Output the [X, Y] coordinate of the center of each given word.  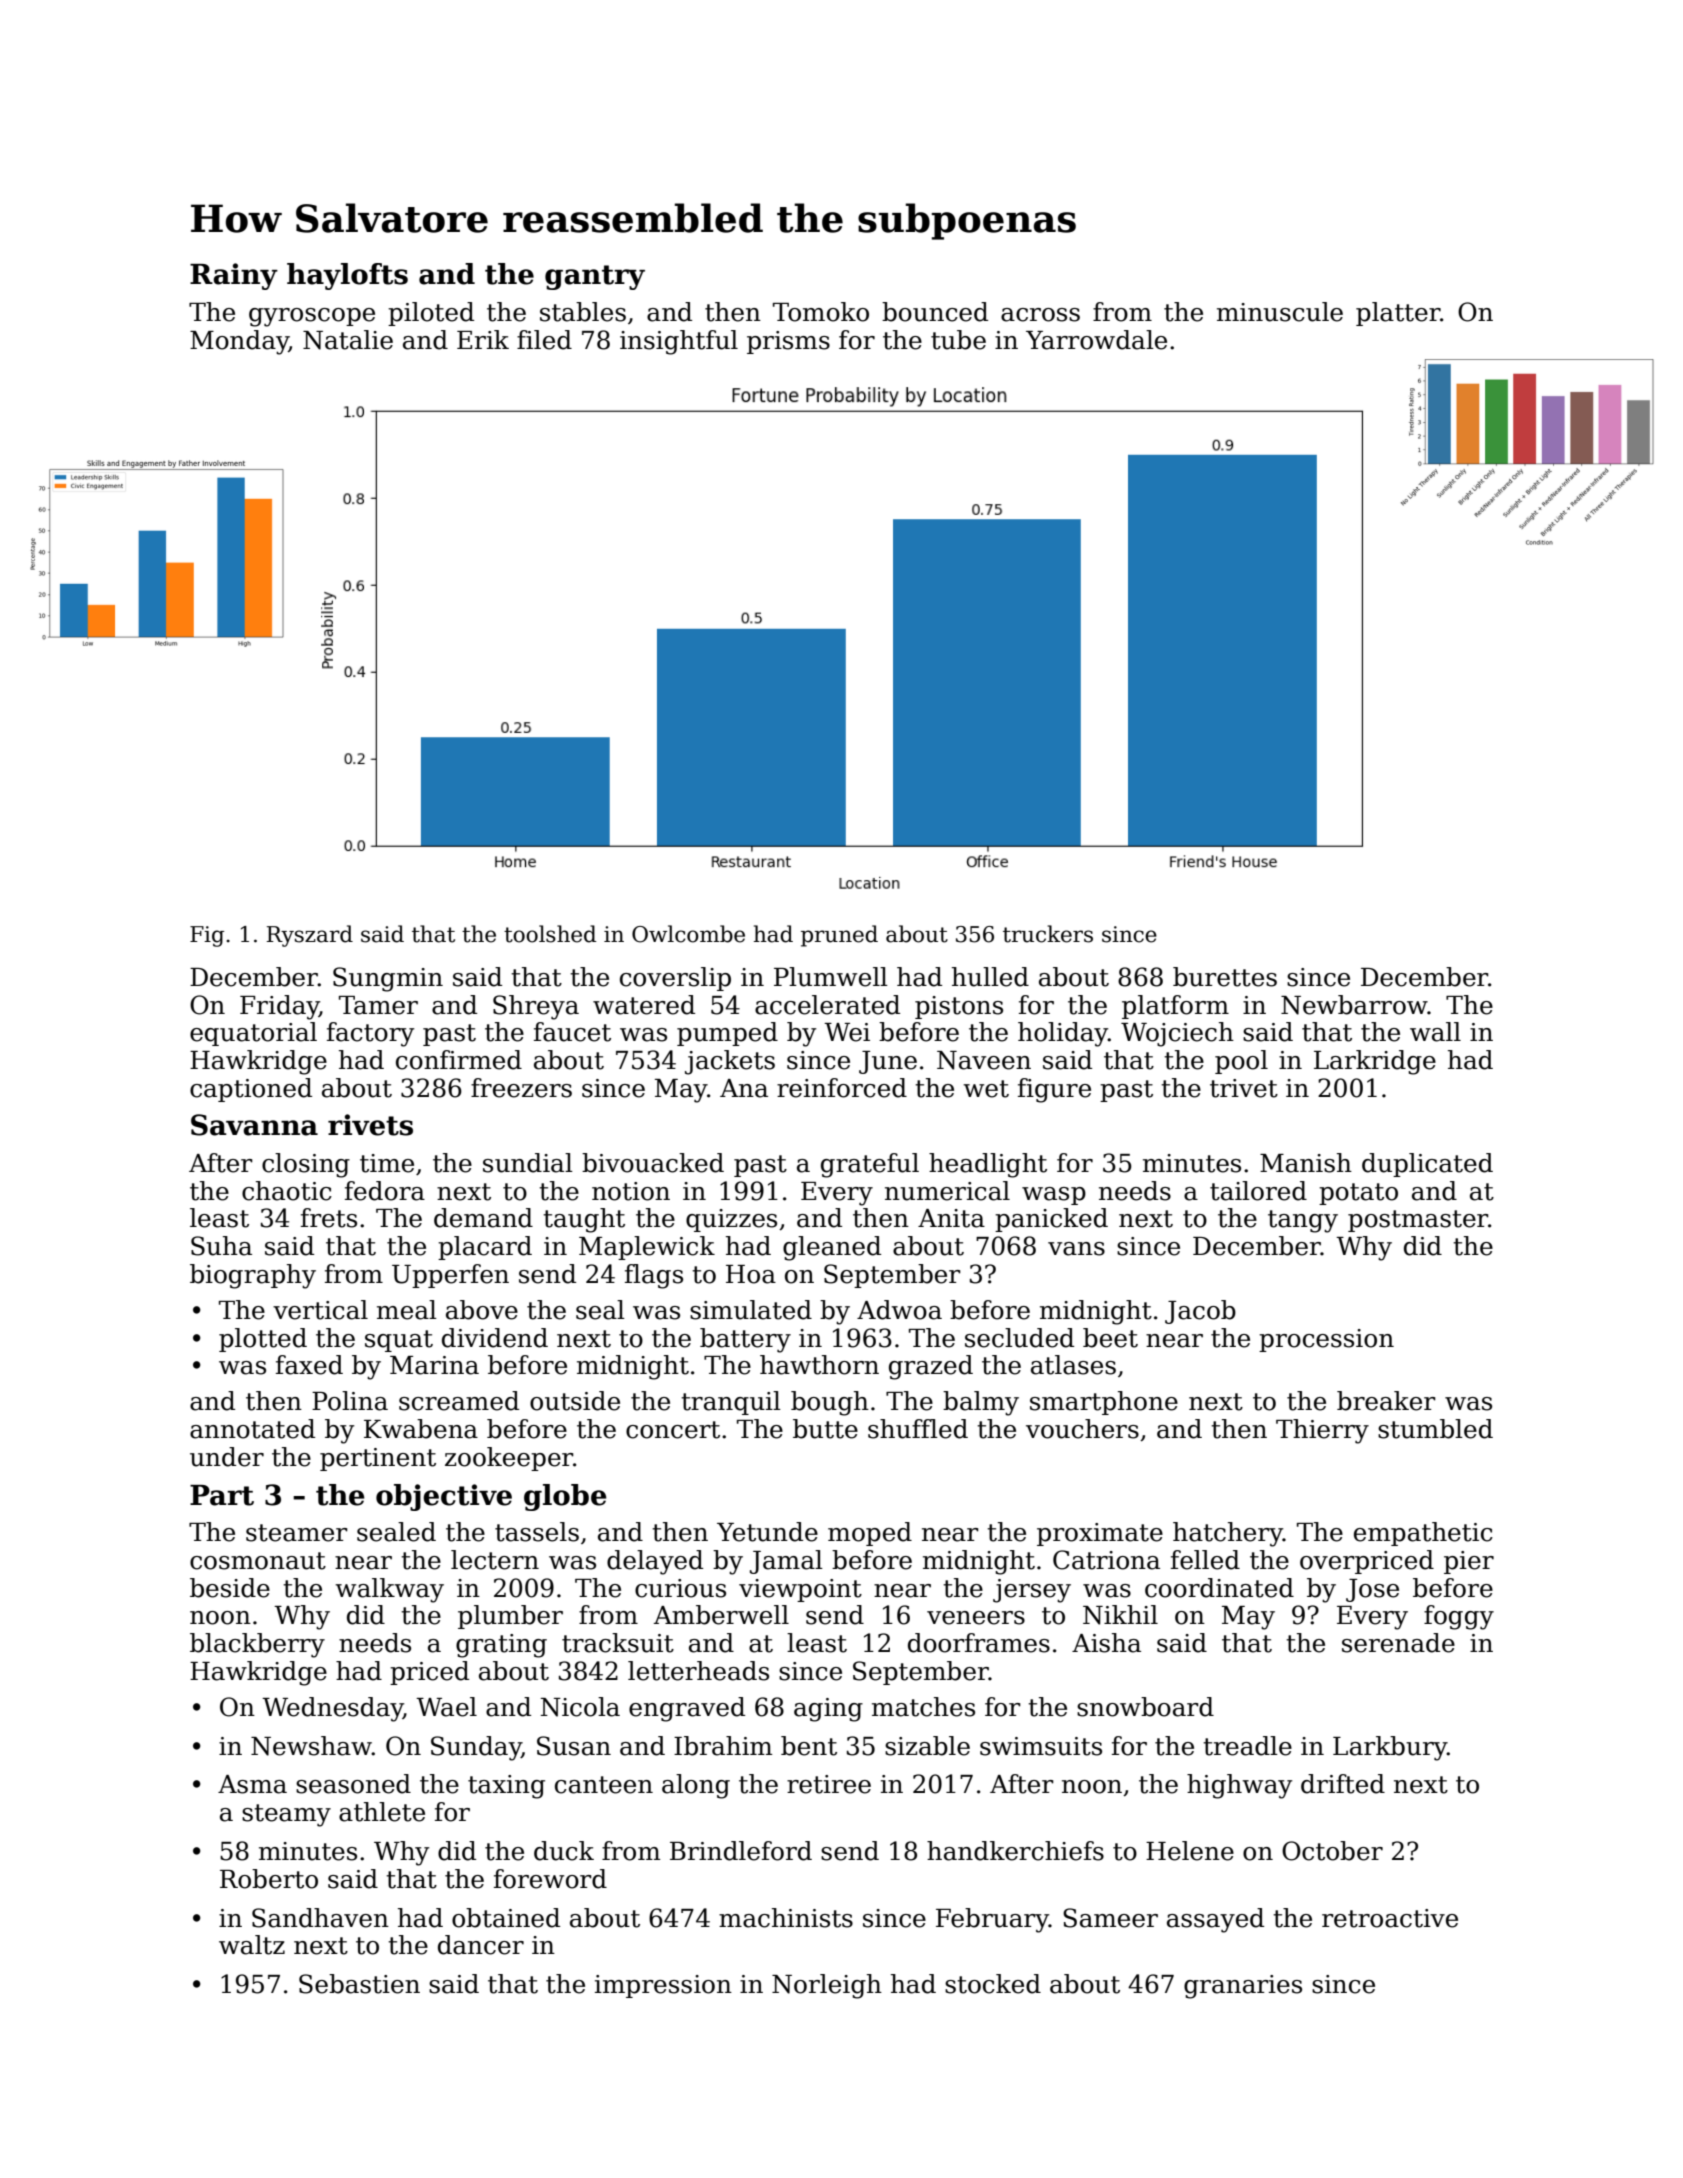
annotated [252, 1429]
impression [663, 1986]
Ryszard [310, 936]
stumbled [1435, 1429]
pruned [839, 936]
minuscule [1280, 312]
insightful [679, 342]
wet [986, 1089]
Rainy [234, 276]
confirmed [459, 1060]
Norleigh [827, 1986]
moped [870, 1534]
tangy [1303, 1221]
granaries [1243, 1987]
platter [1398, 314]
